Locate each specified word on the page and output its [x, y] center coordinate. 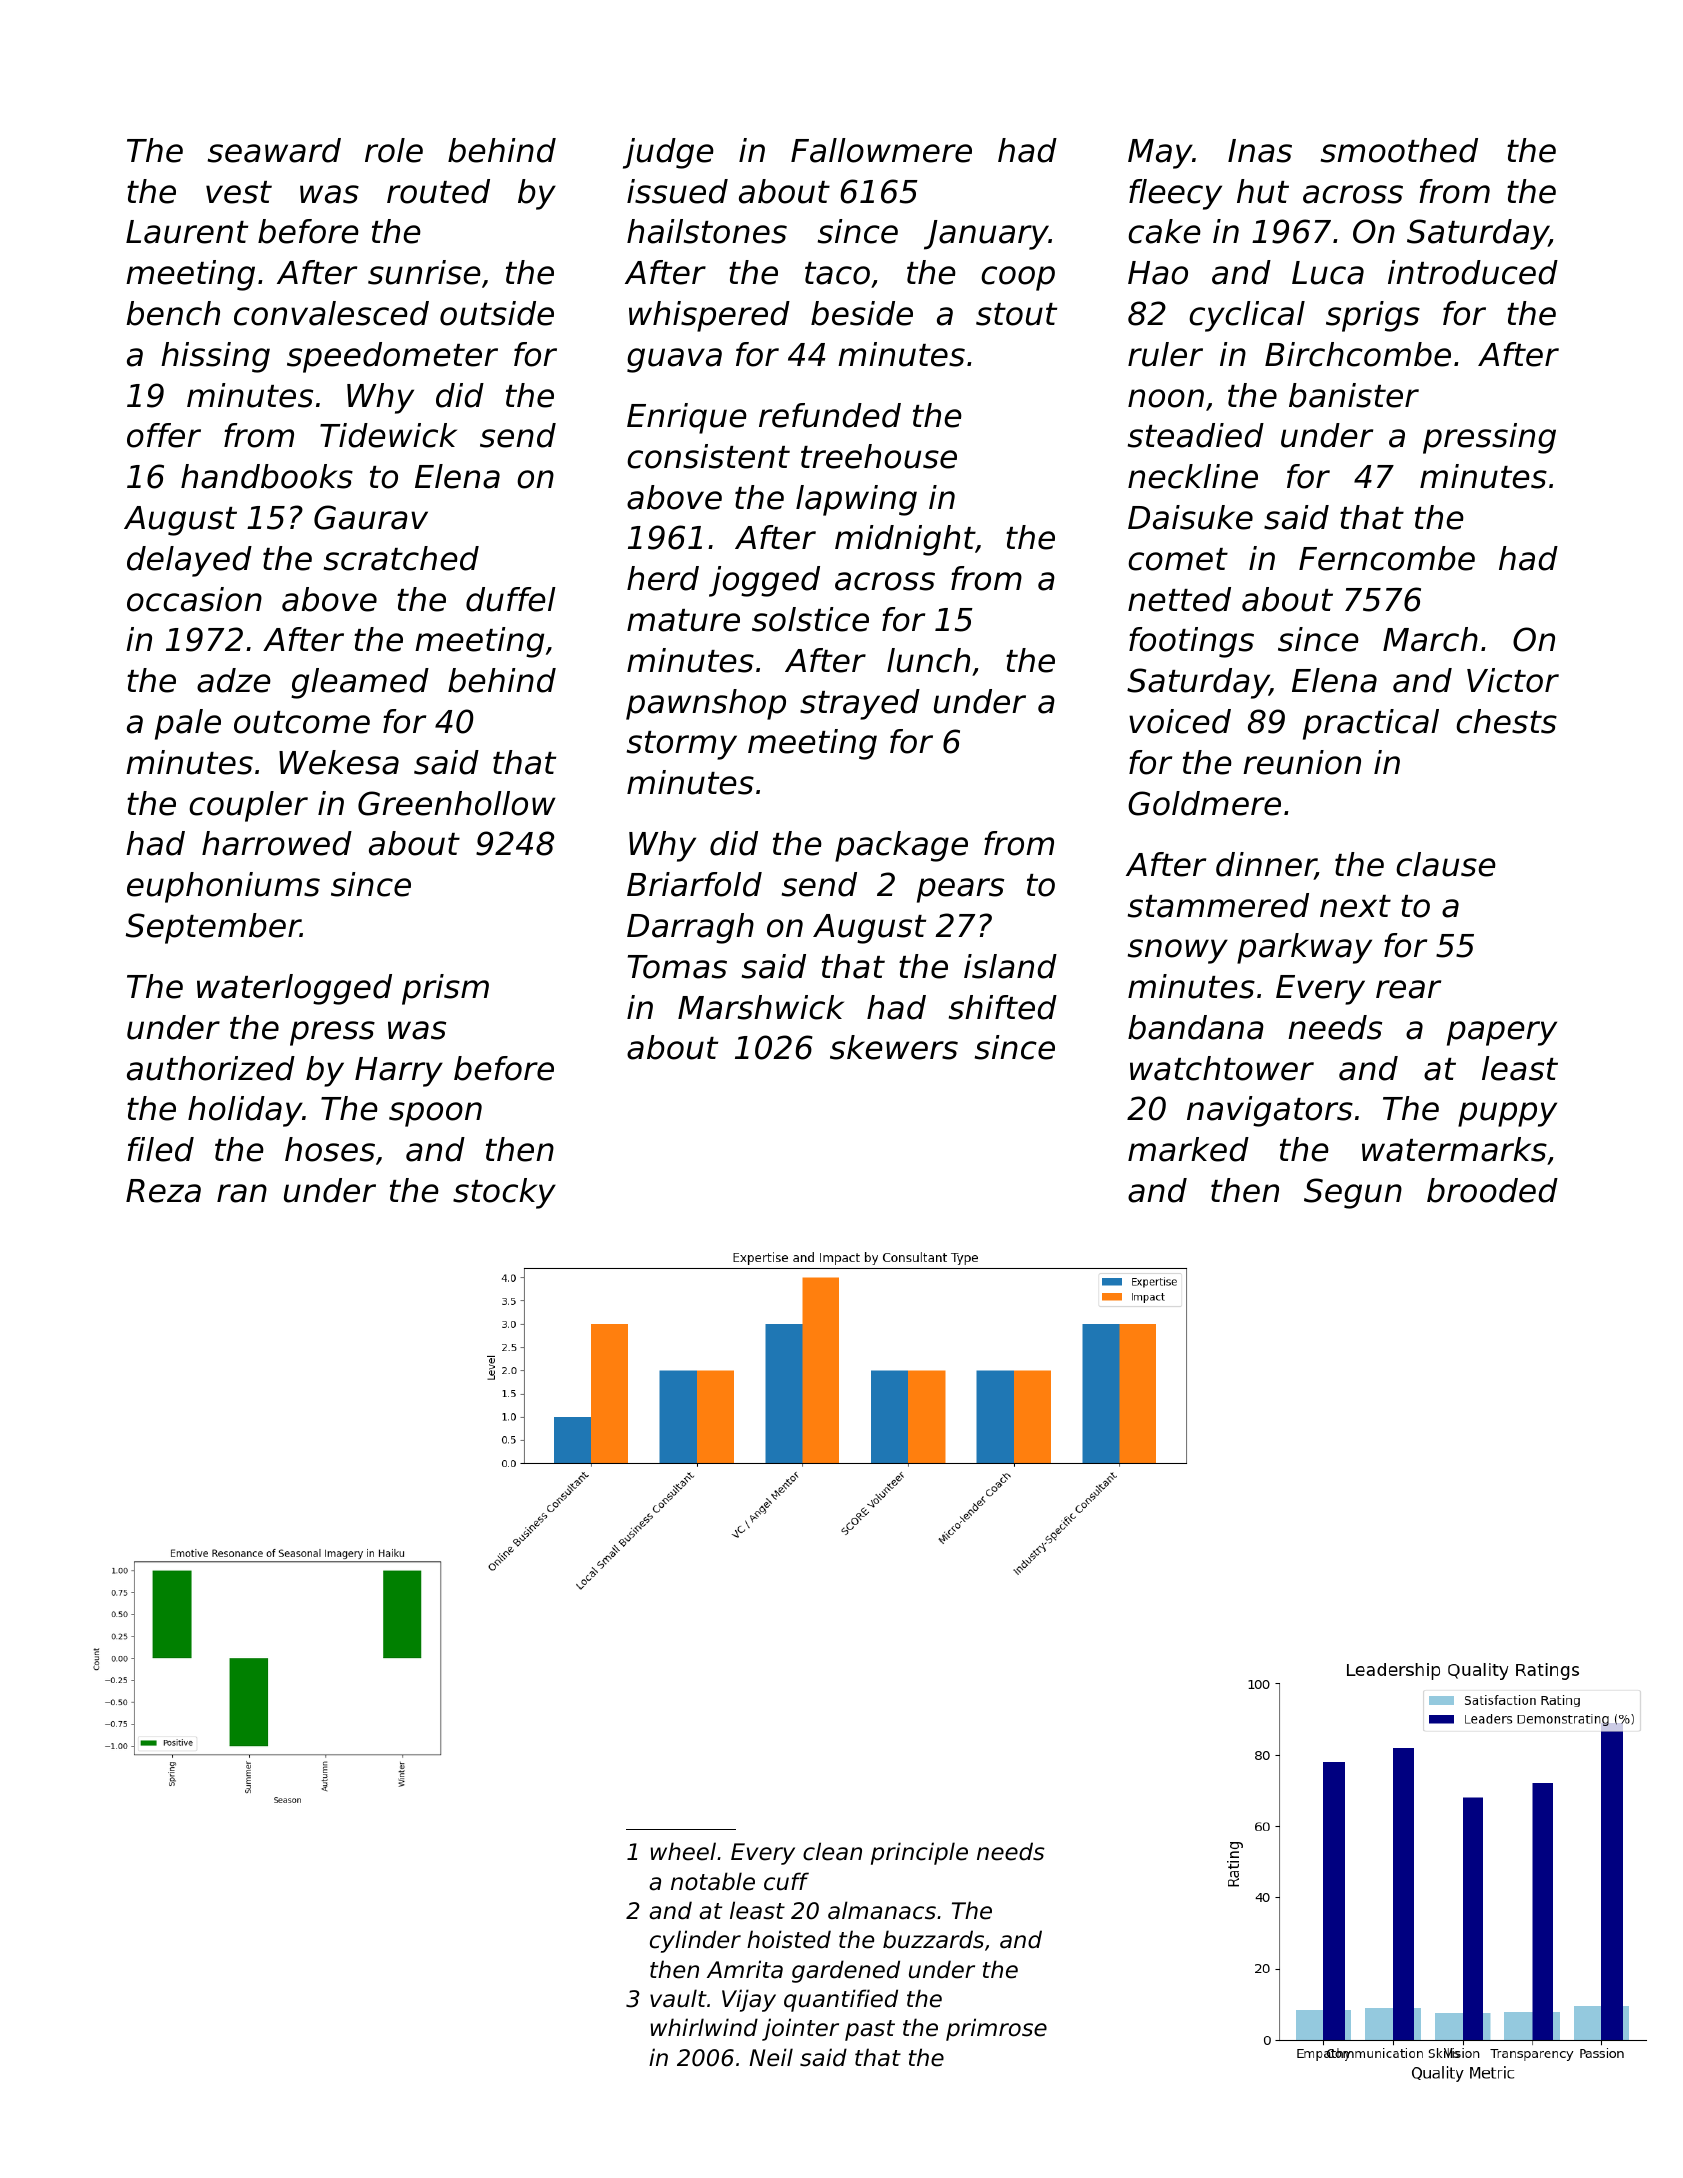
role [394, 150]
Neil [771, 2057]
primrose [996, 2029]
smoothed [1399, 150]
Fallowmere [881, 150]
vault [678, 1998]
